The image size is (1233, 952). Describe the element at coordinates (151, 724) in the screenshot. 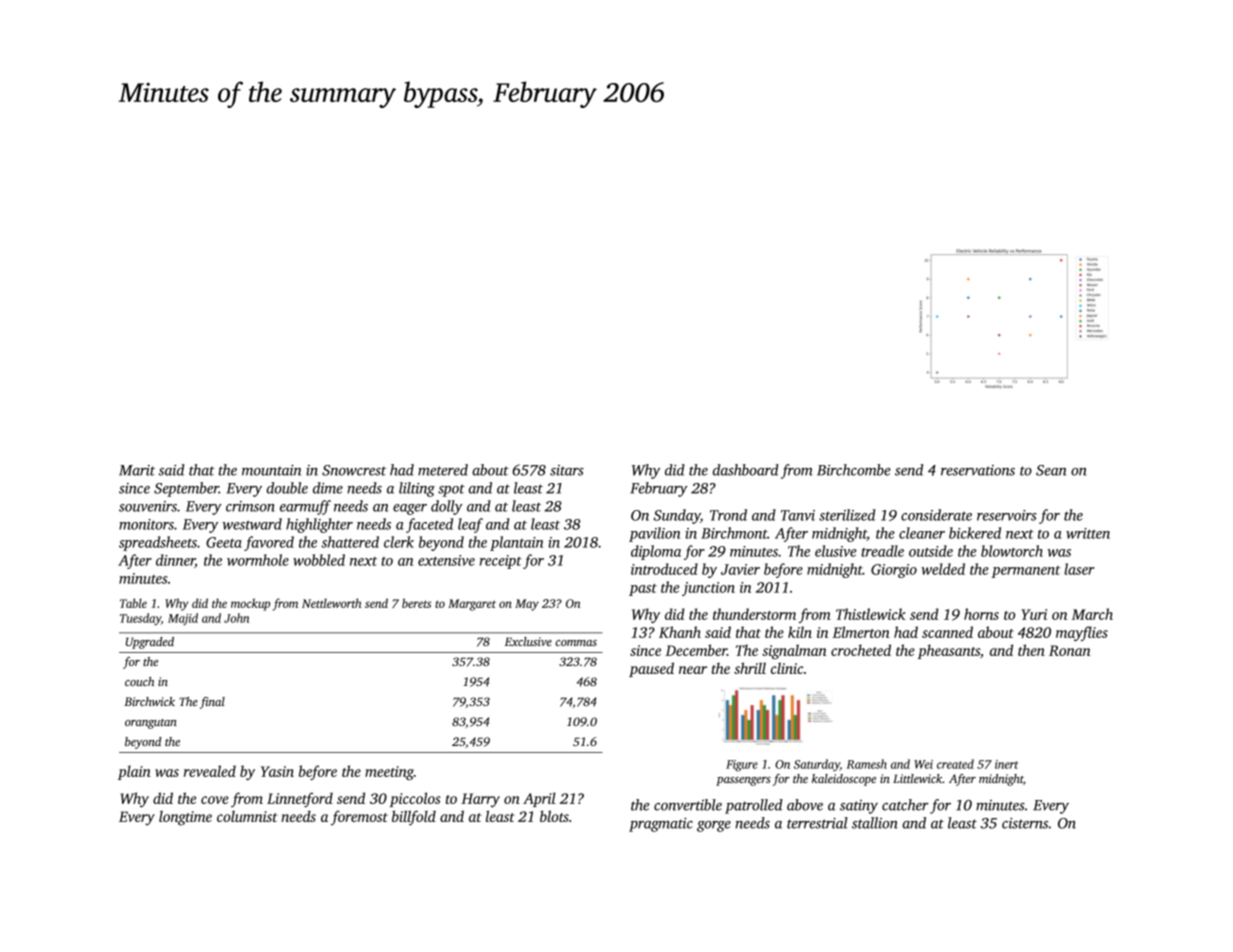

I see `orangutan` at that location.
